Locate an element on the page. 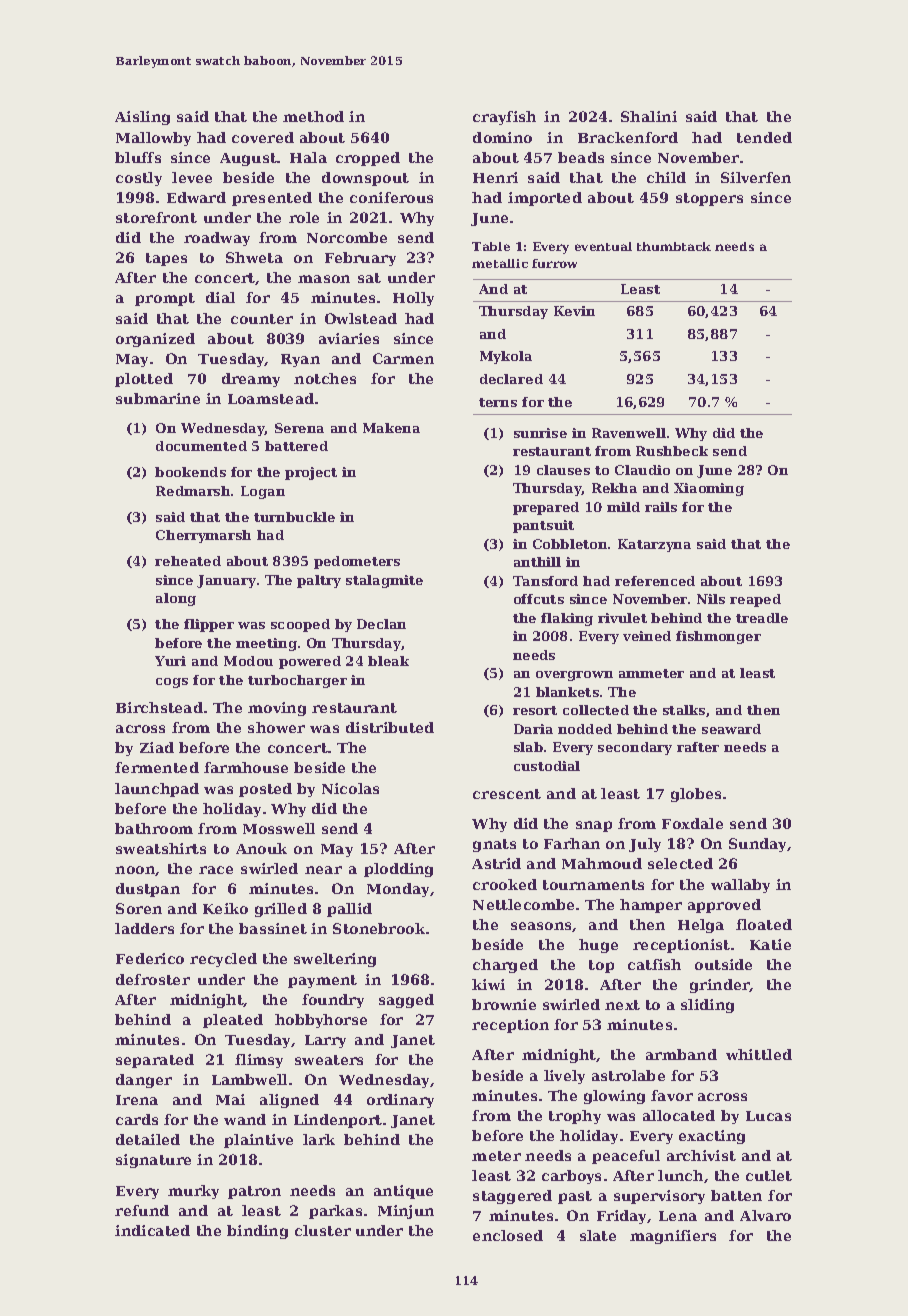  Shalini is located at coordinates (649, 116).
